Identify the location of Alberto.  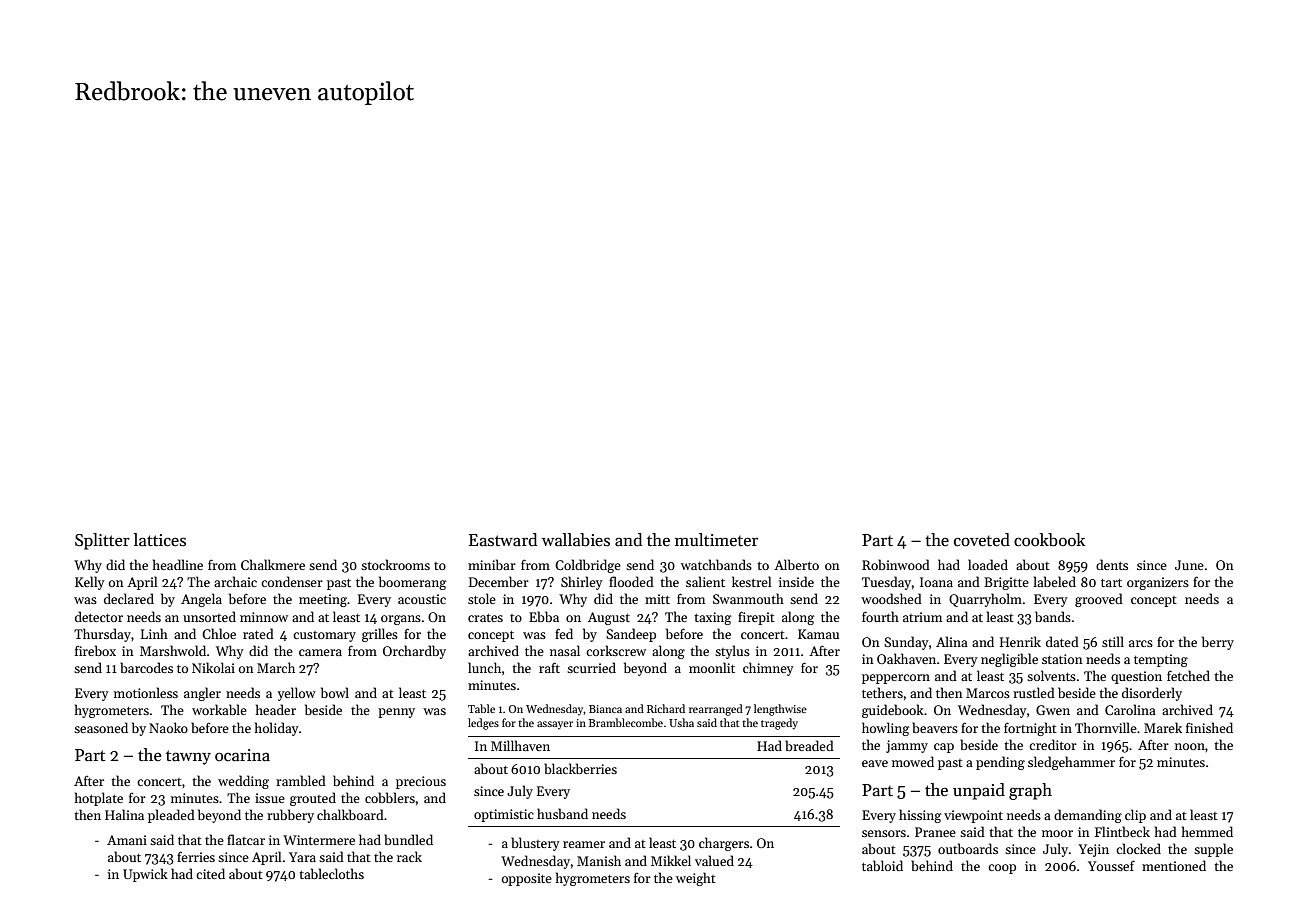
(796, 564).
